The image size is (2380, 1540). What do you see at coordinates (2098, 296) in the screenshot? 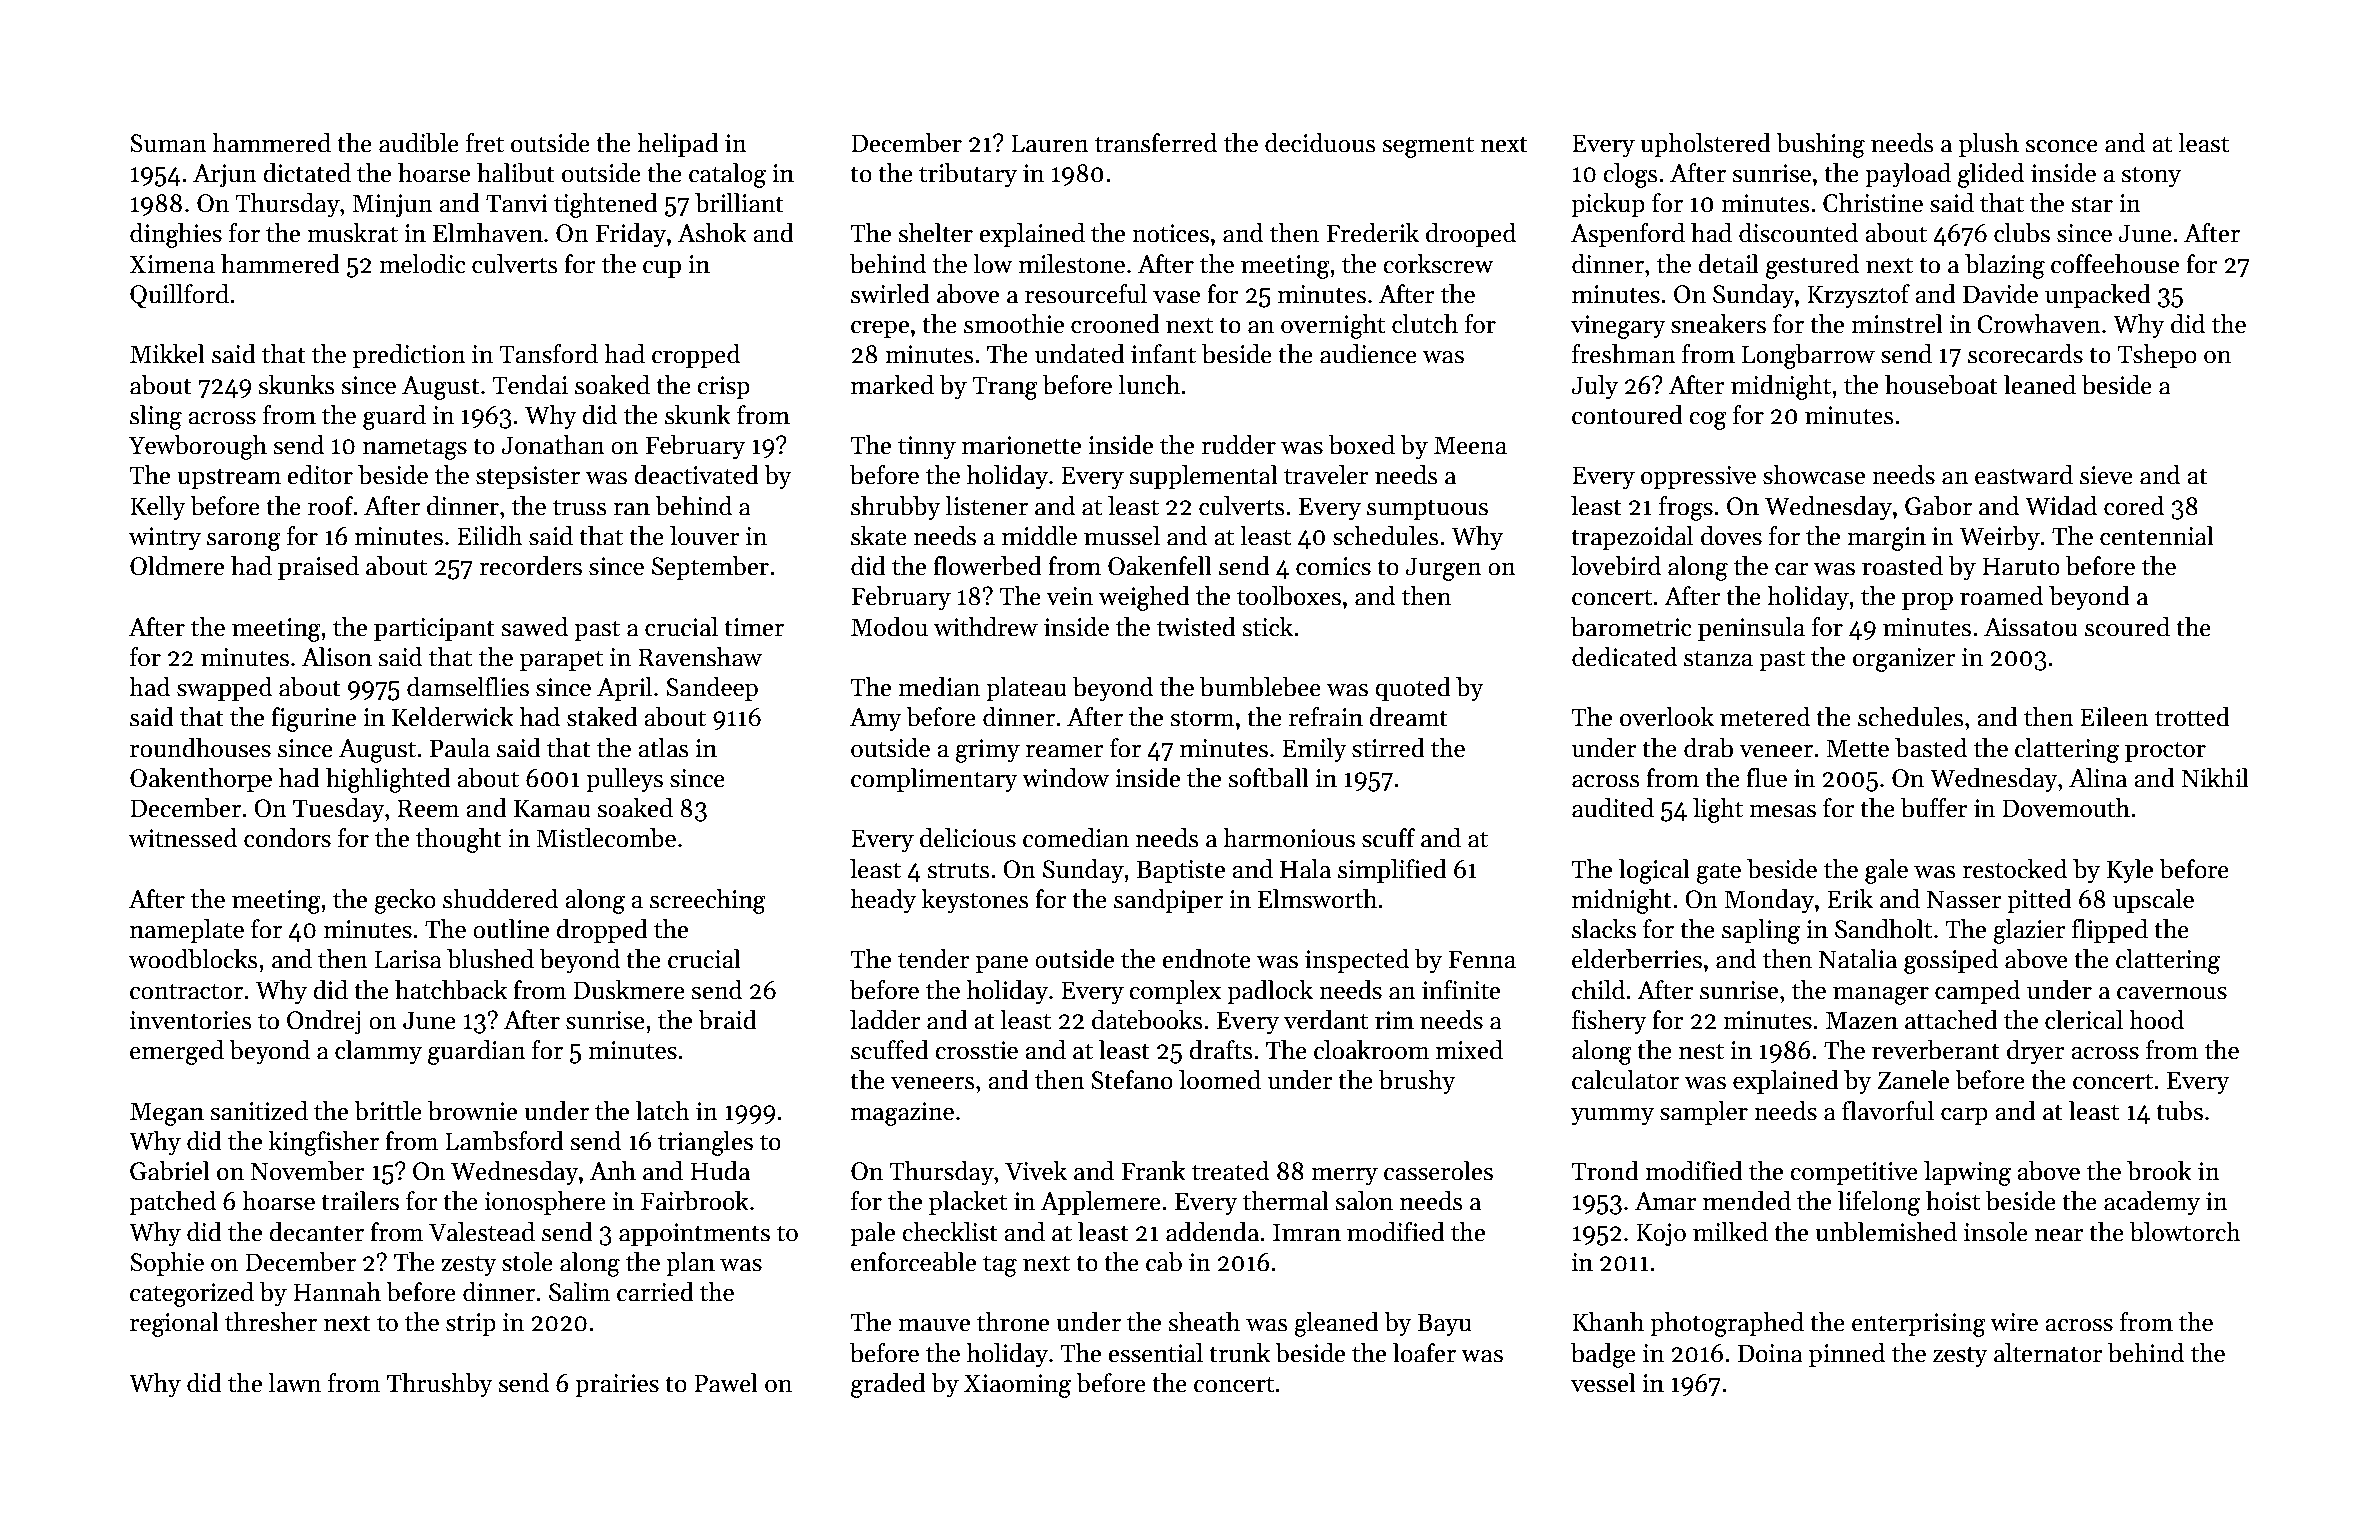
I see `unpacked` at bounding box center [2098, 296].
